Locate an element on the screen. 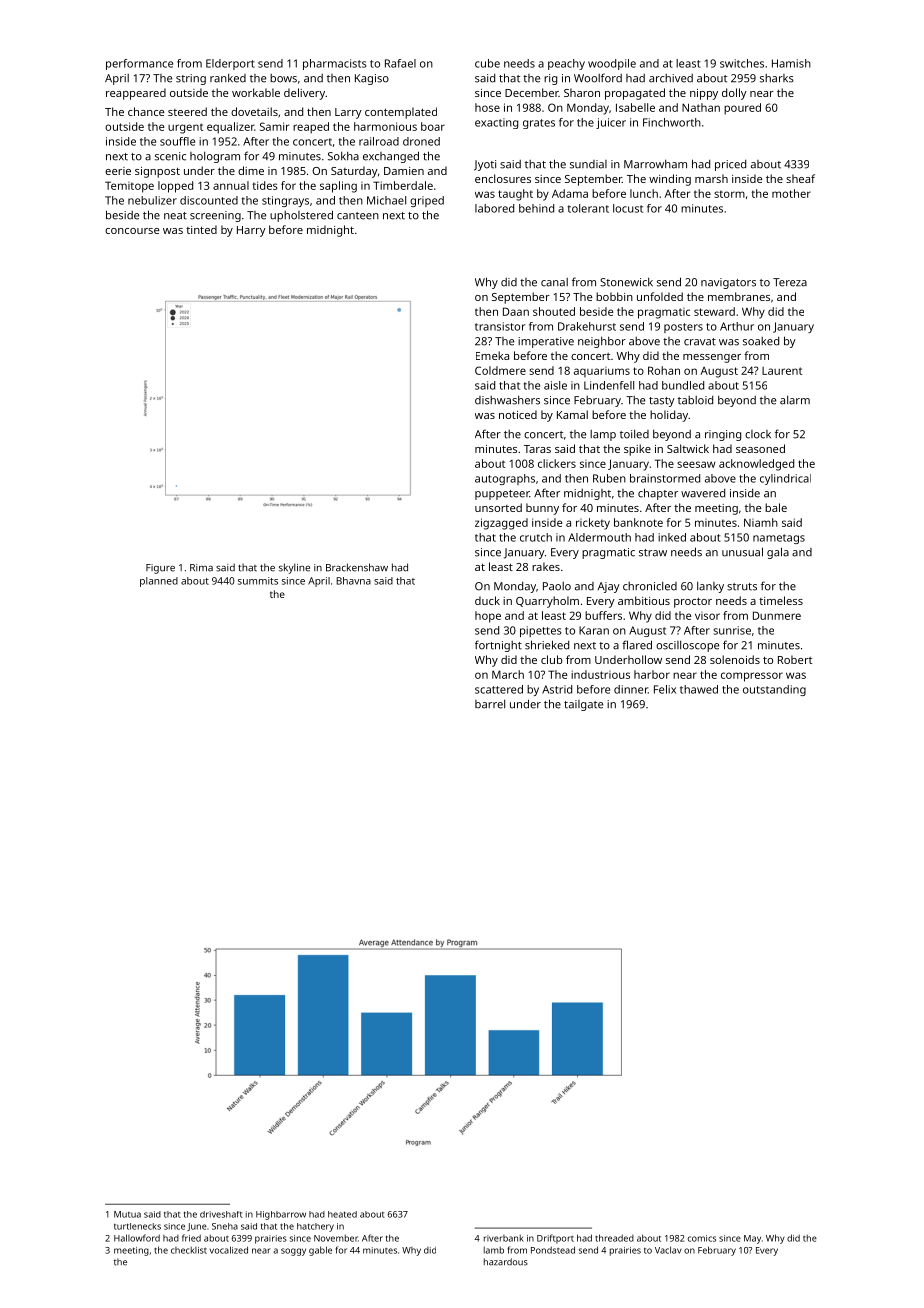 This screenshot has height=1308, width=924. Finchworth is located at coordinates (672, 122).
